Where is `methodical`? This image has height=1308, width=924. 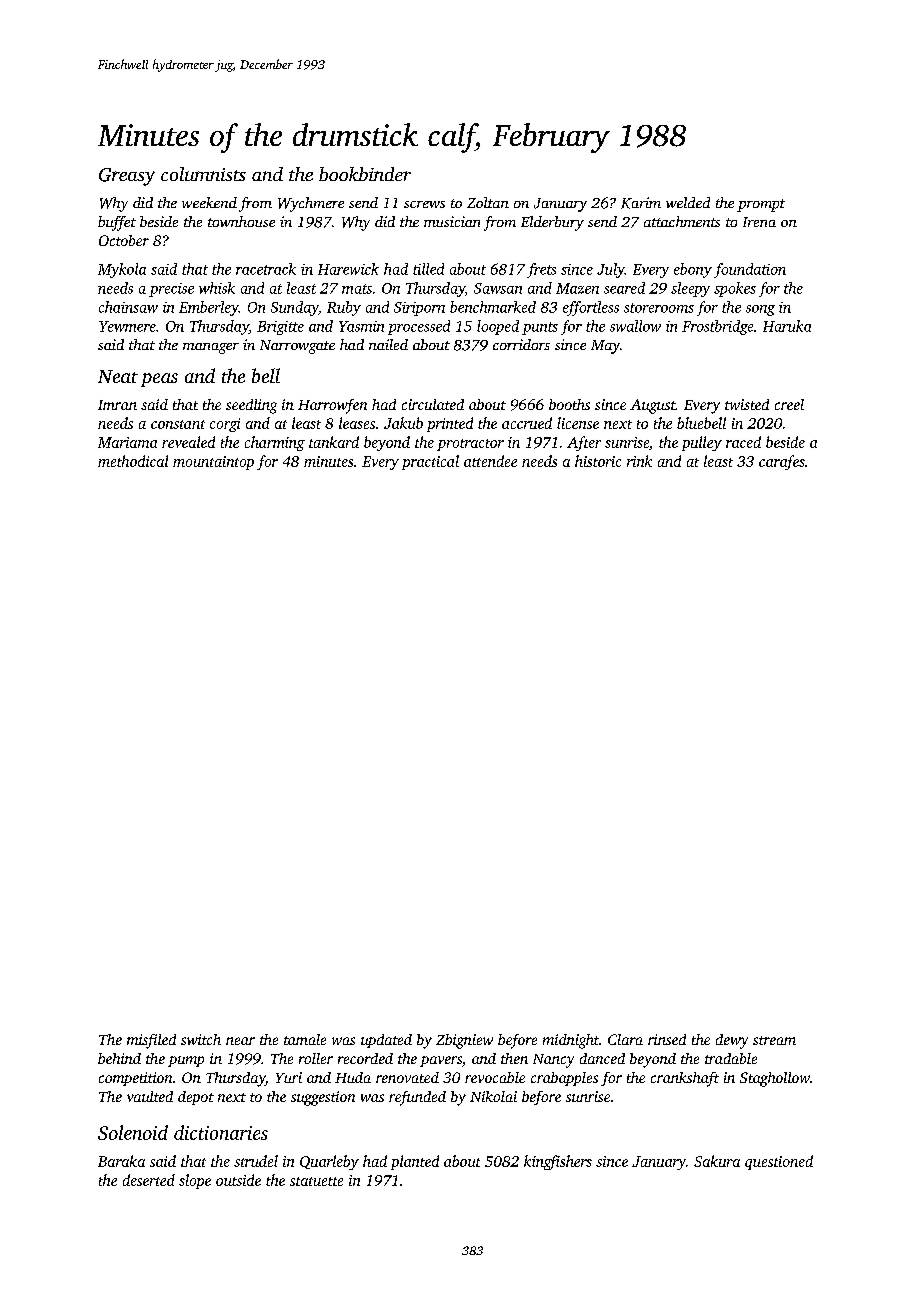
methodical is located at coordinates (133, 461).
